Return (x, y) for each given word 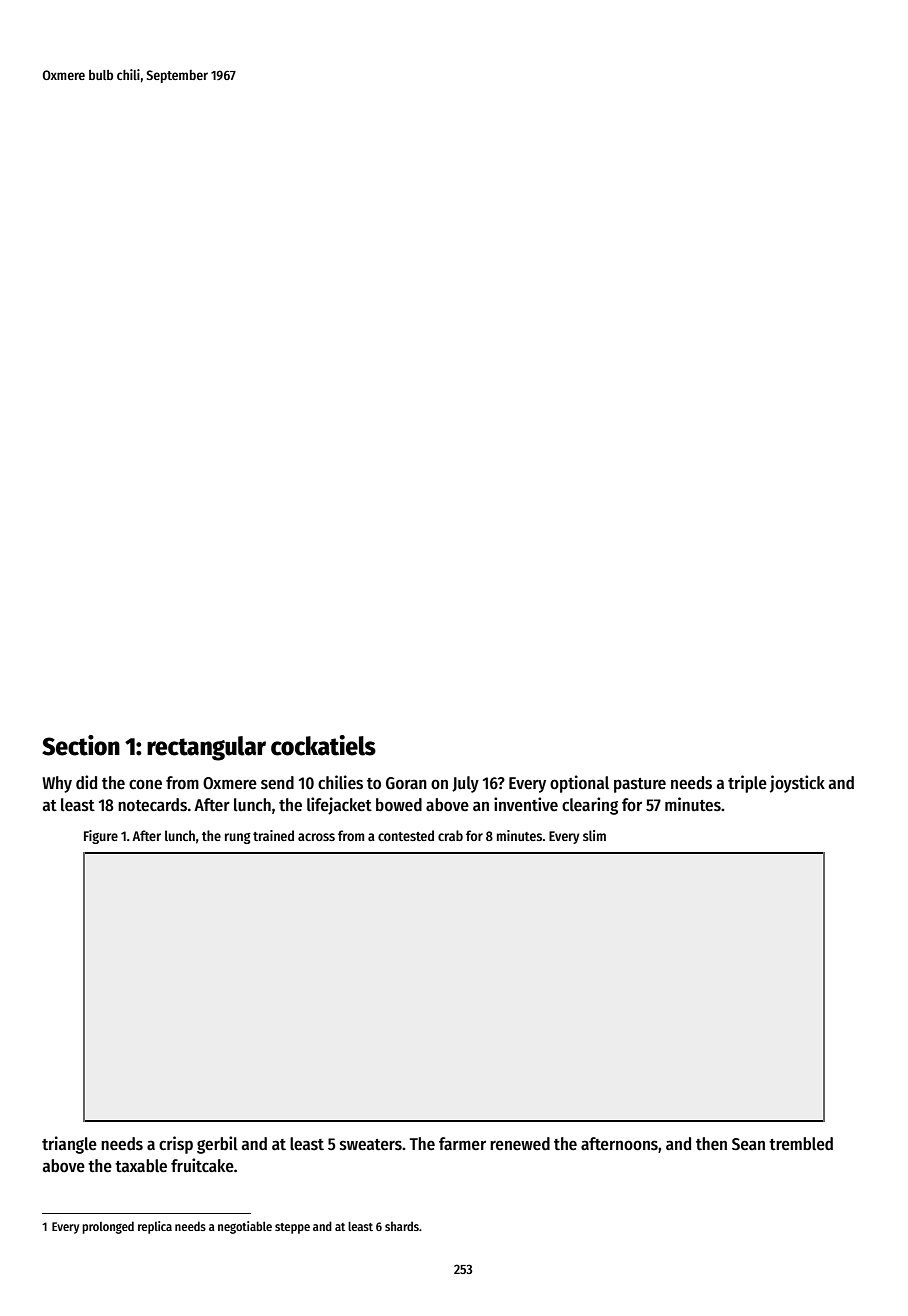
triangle (69, 1145)
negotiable (245, 1227)
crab (450, 835)
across (316, 837)
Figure (101, 837)
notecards (152, 805)
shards (402, 1226)
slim (594, 835)
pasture (640, 785)
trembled (801, 1144)
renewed (520, 1144)
